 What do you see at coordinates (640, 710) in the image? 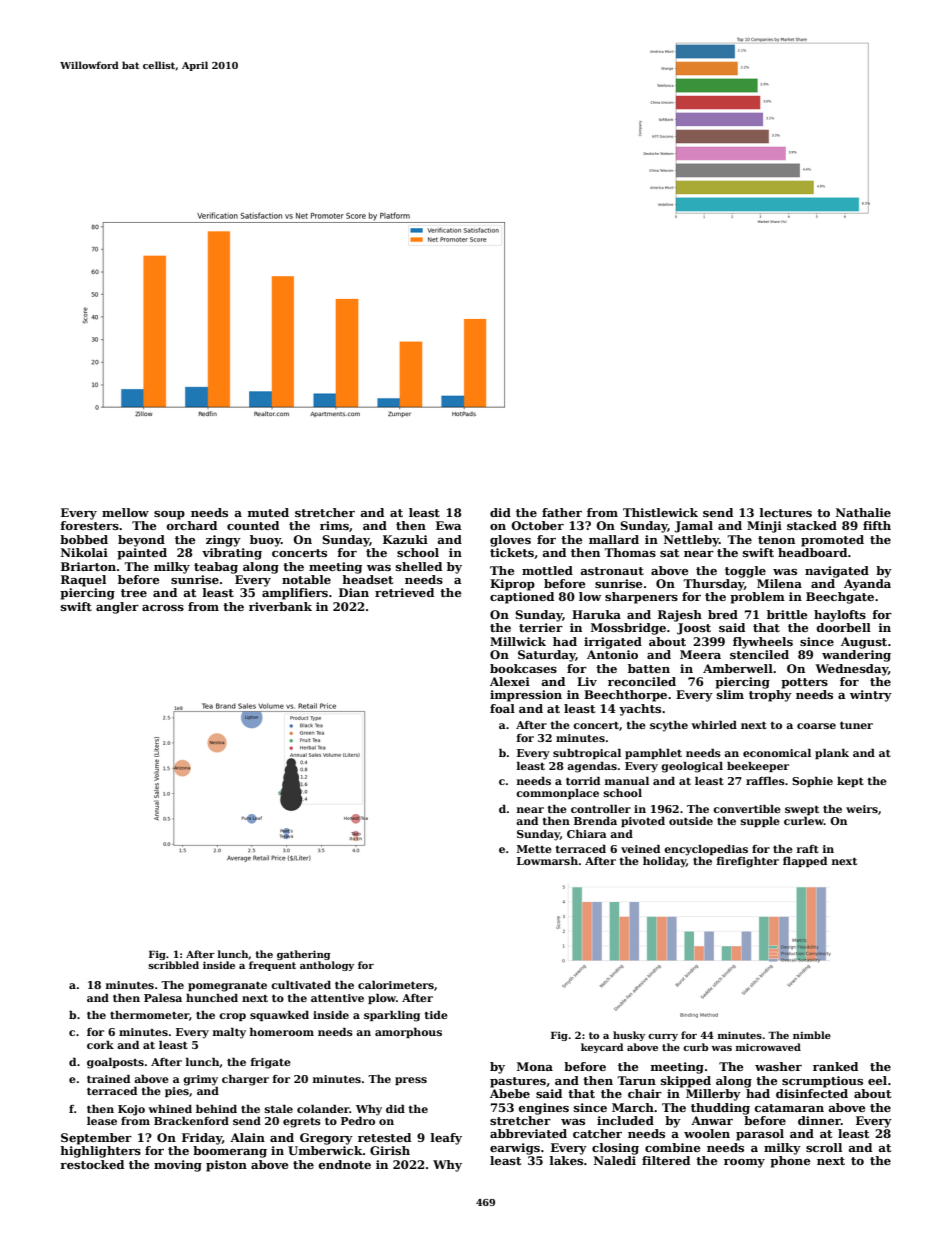
I see `yachts` at bounding box center [640, 710].
